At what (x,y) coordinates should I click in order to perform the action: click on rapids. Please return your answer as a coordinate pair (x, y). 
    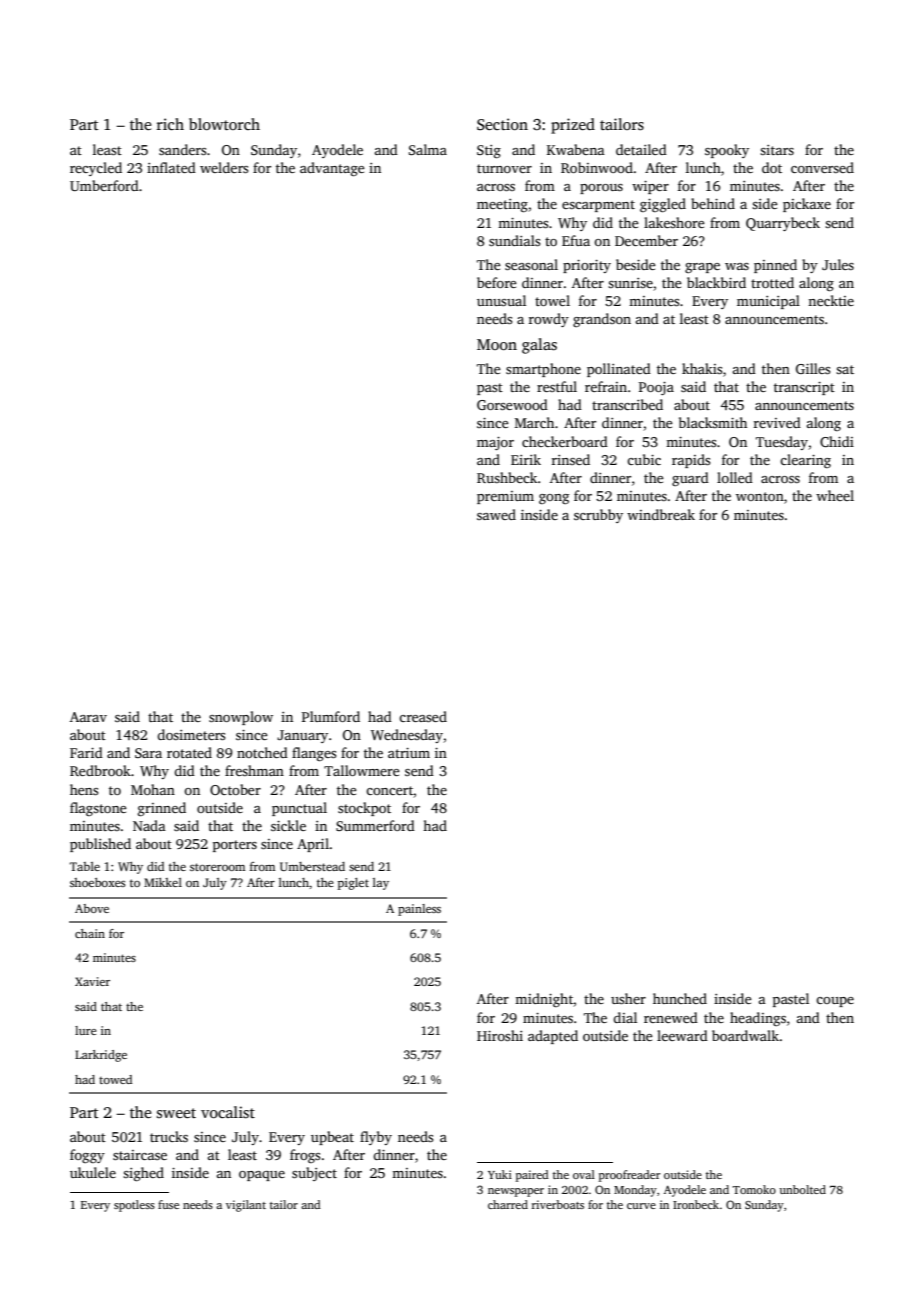
    Looking at the image, I should click on (691, 461).
